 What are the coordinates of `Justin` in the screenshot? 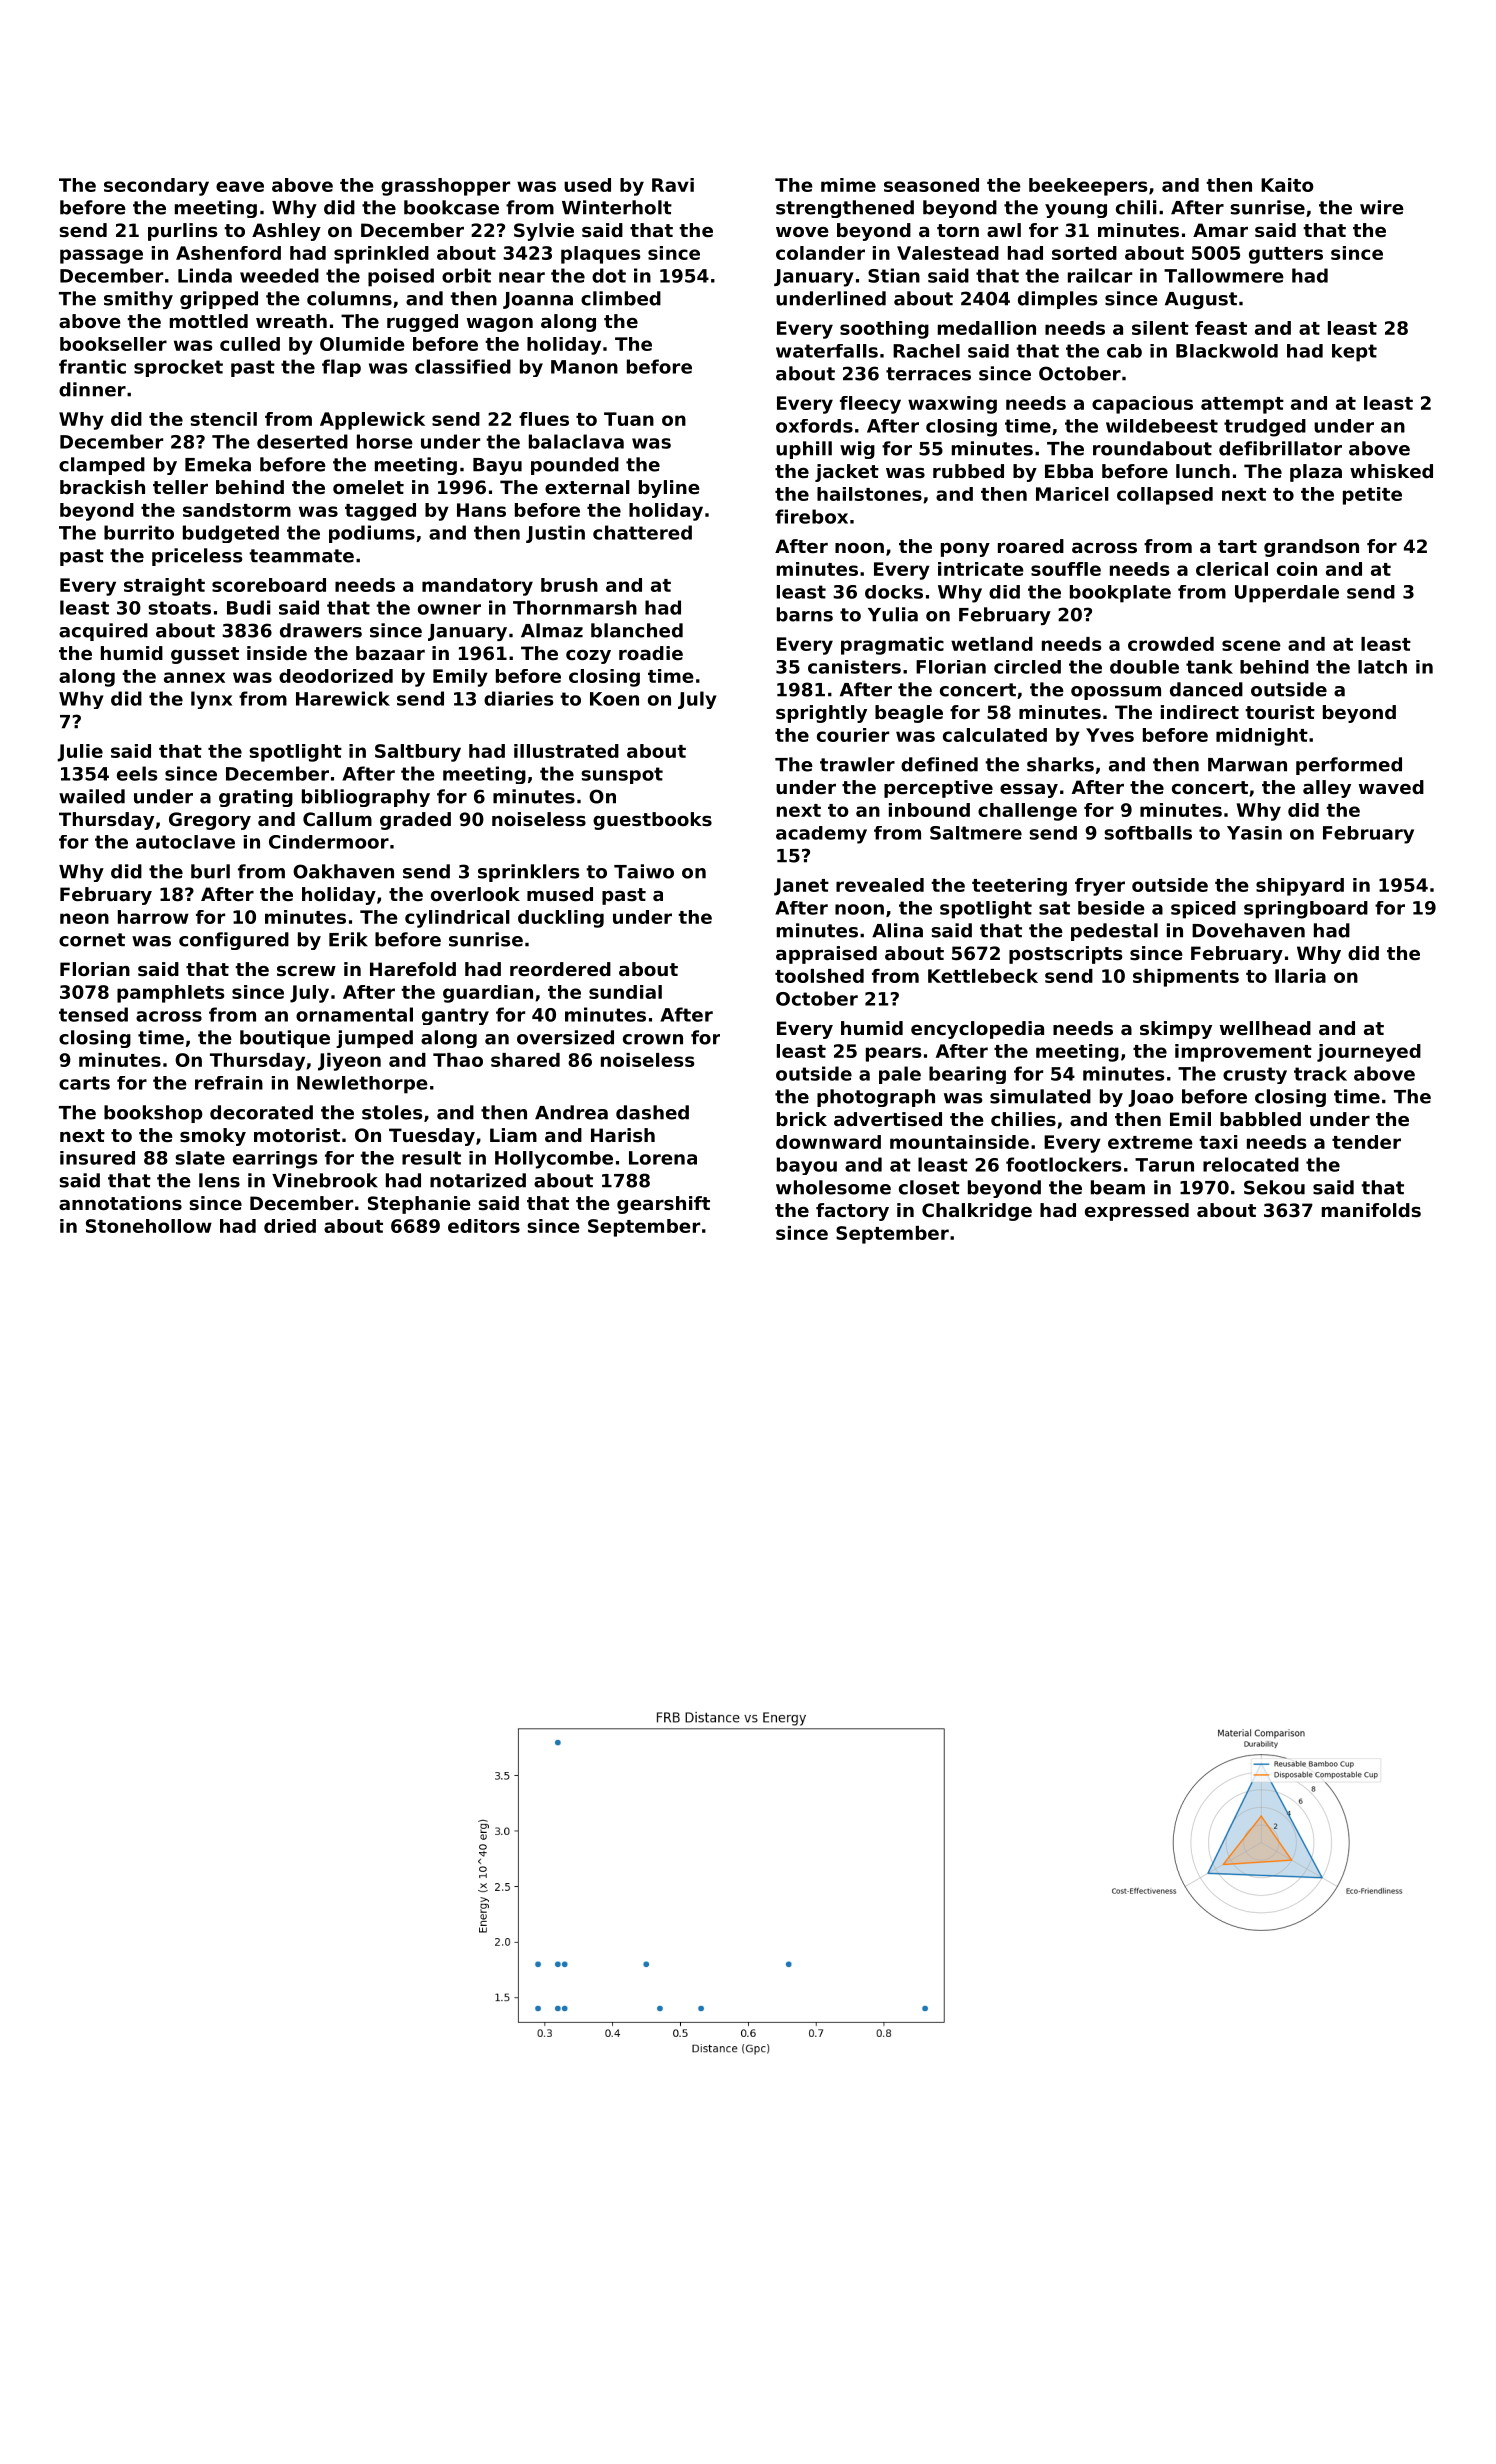 It's located at (555, 534).
